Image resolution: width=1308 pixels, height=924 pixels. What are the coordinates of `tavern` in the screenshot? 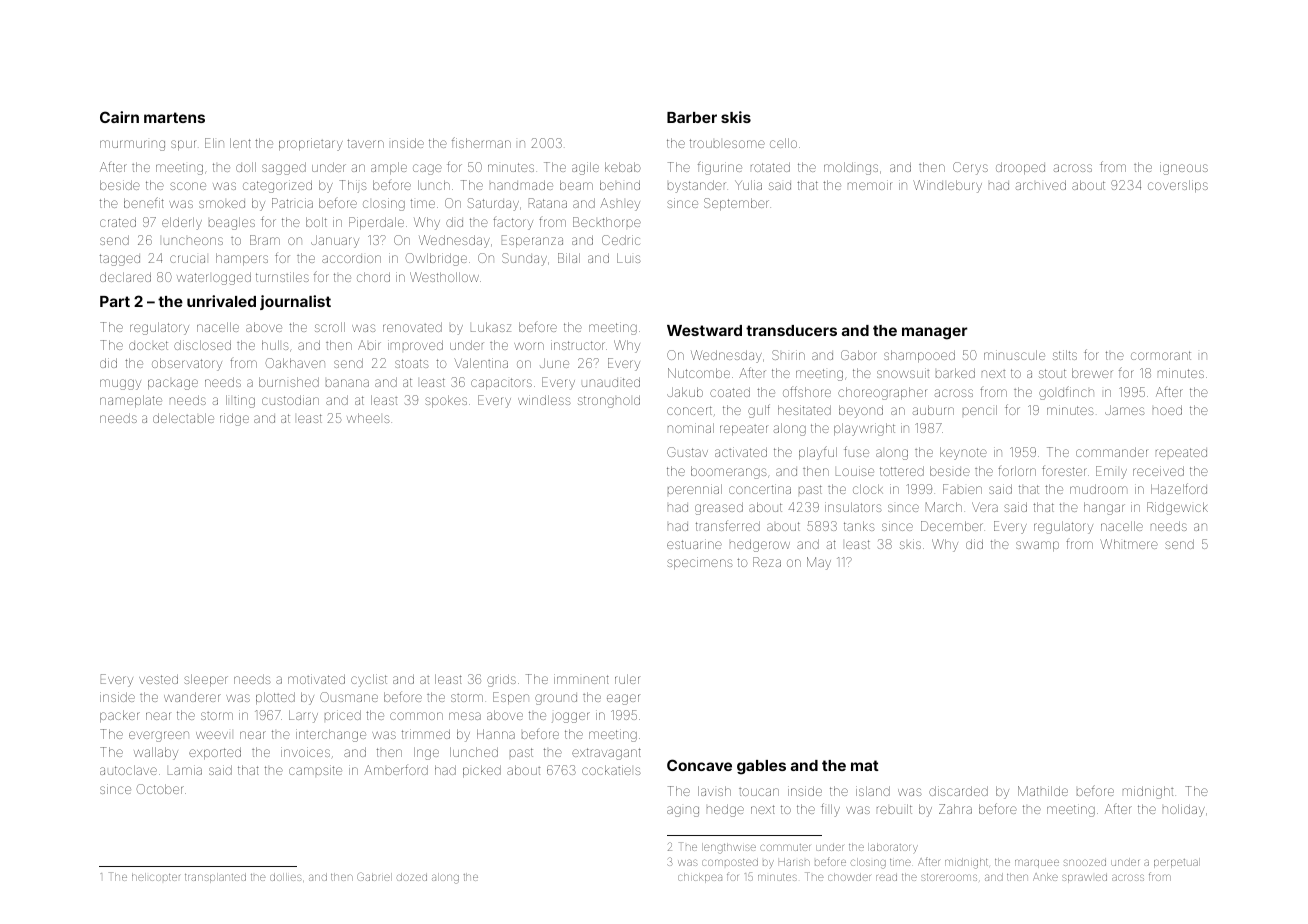 It's located at (365, 143).
